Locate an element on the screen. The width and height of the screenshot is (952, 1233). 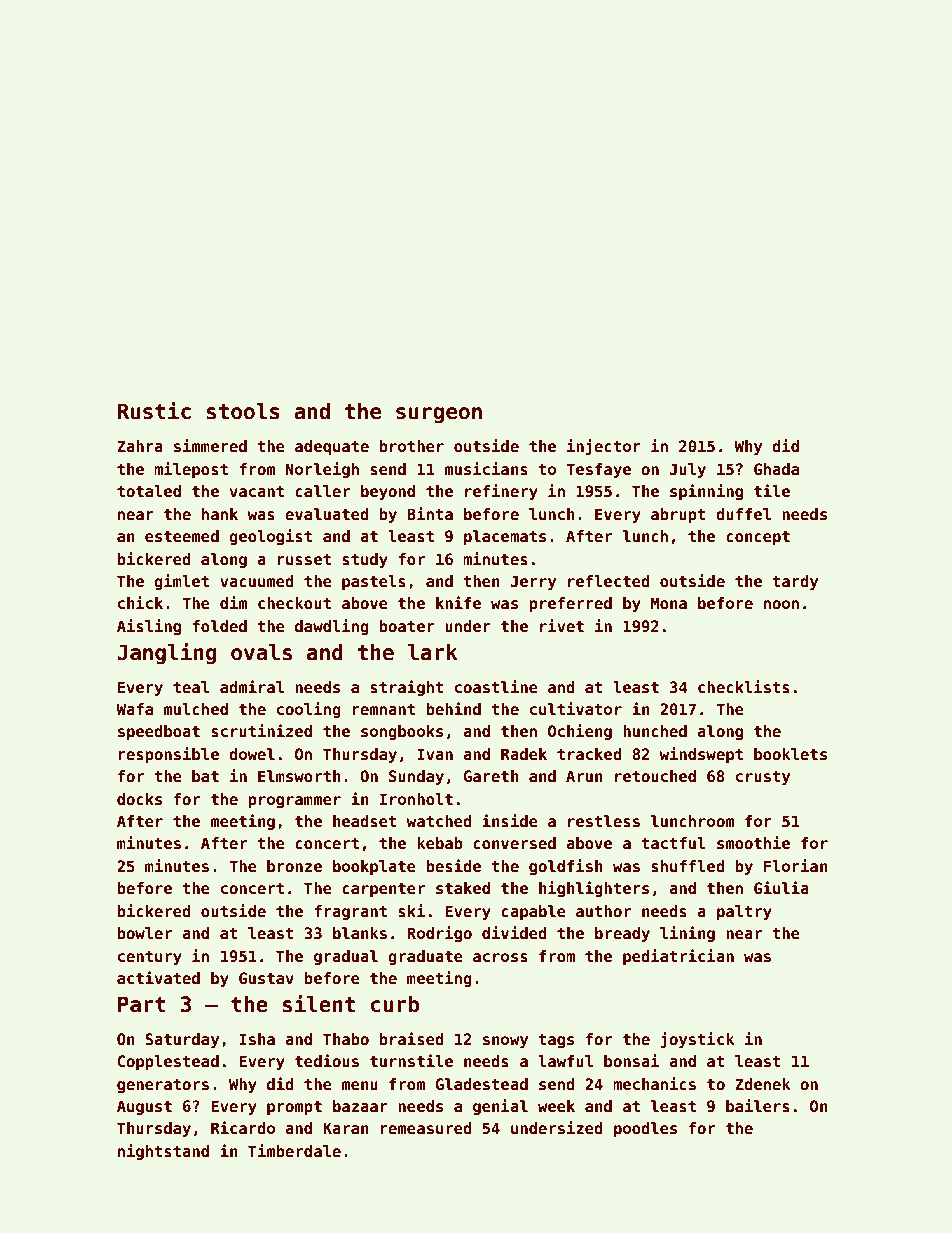
rivet is located at coordinates (562, 625).
